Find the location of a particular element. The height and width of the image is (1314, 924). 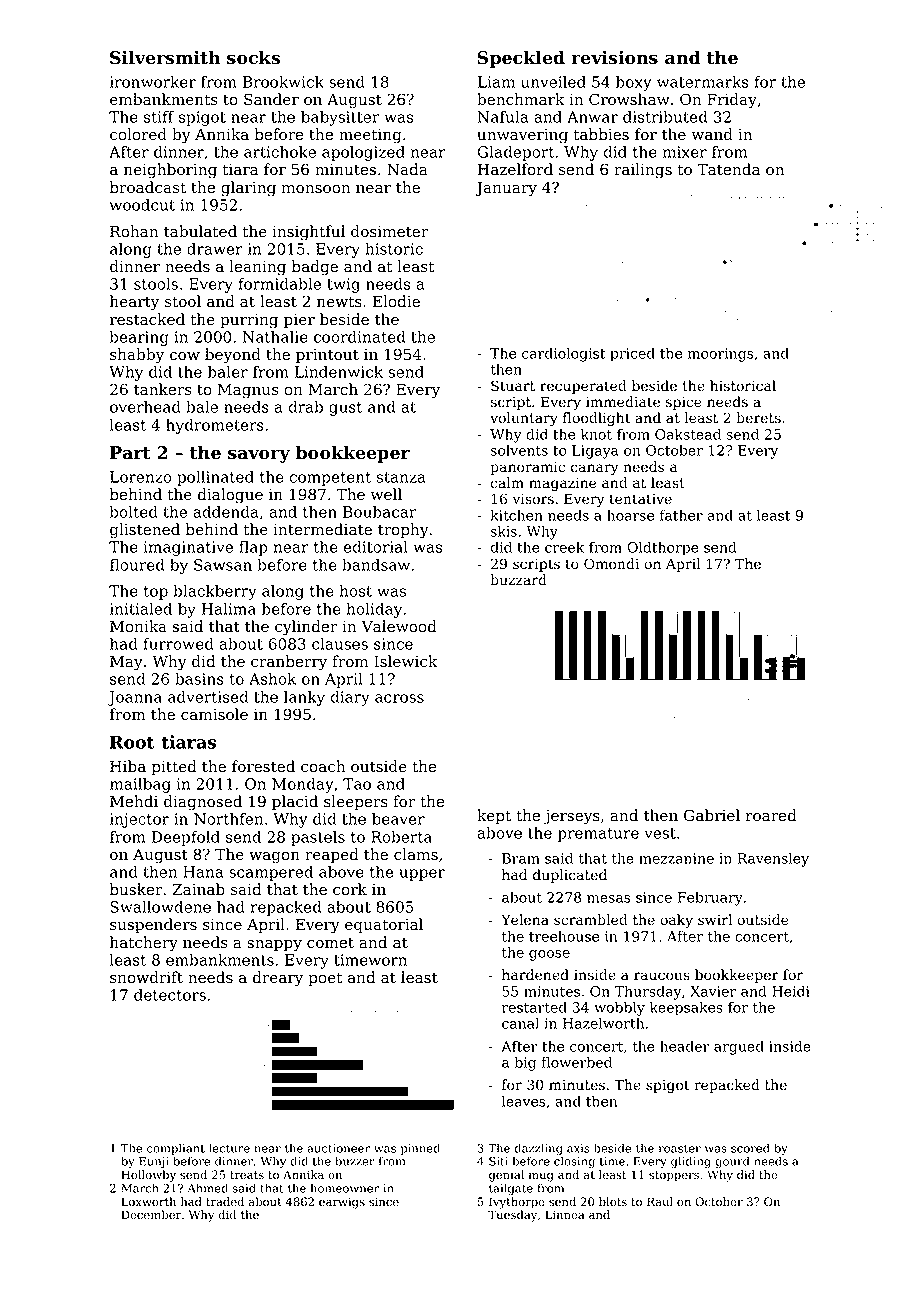

Oldthorpe is located at coordinates (663, 548).
